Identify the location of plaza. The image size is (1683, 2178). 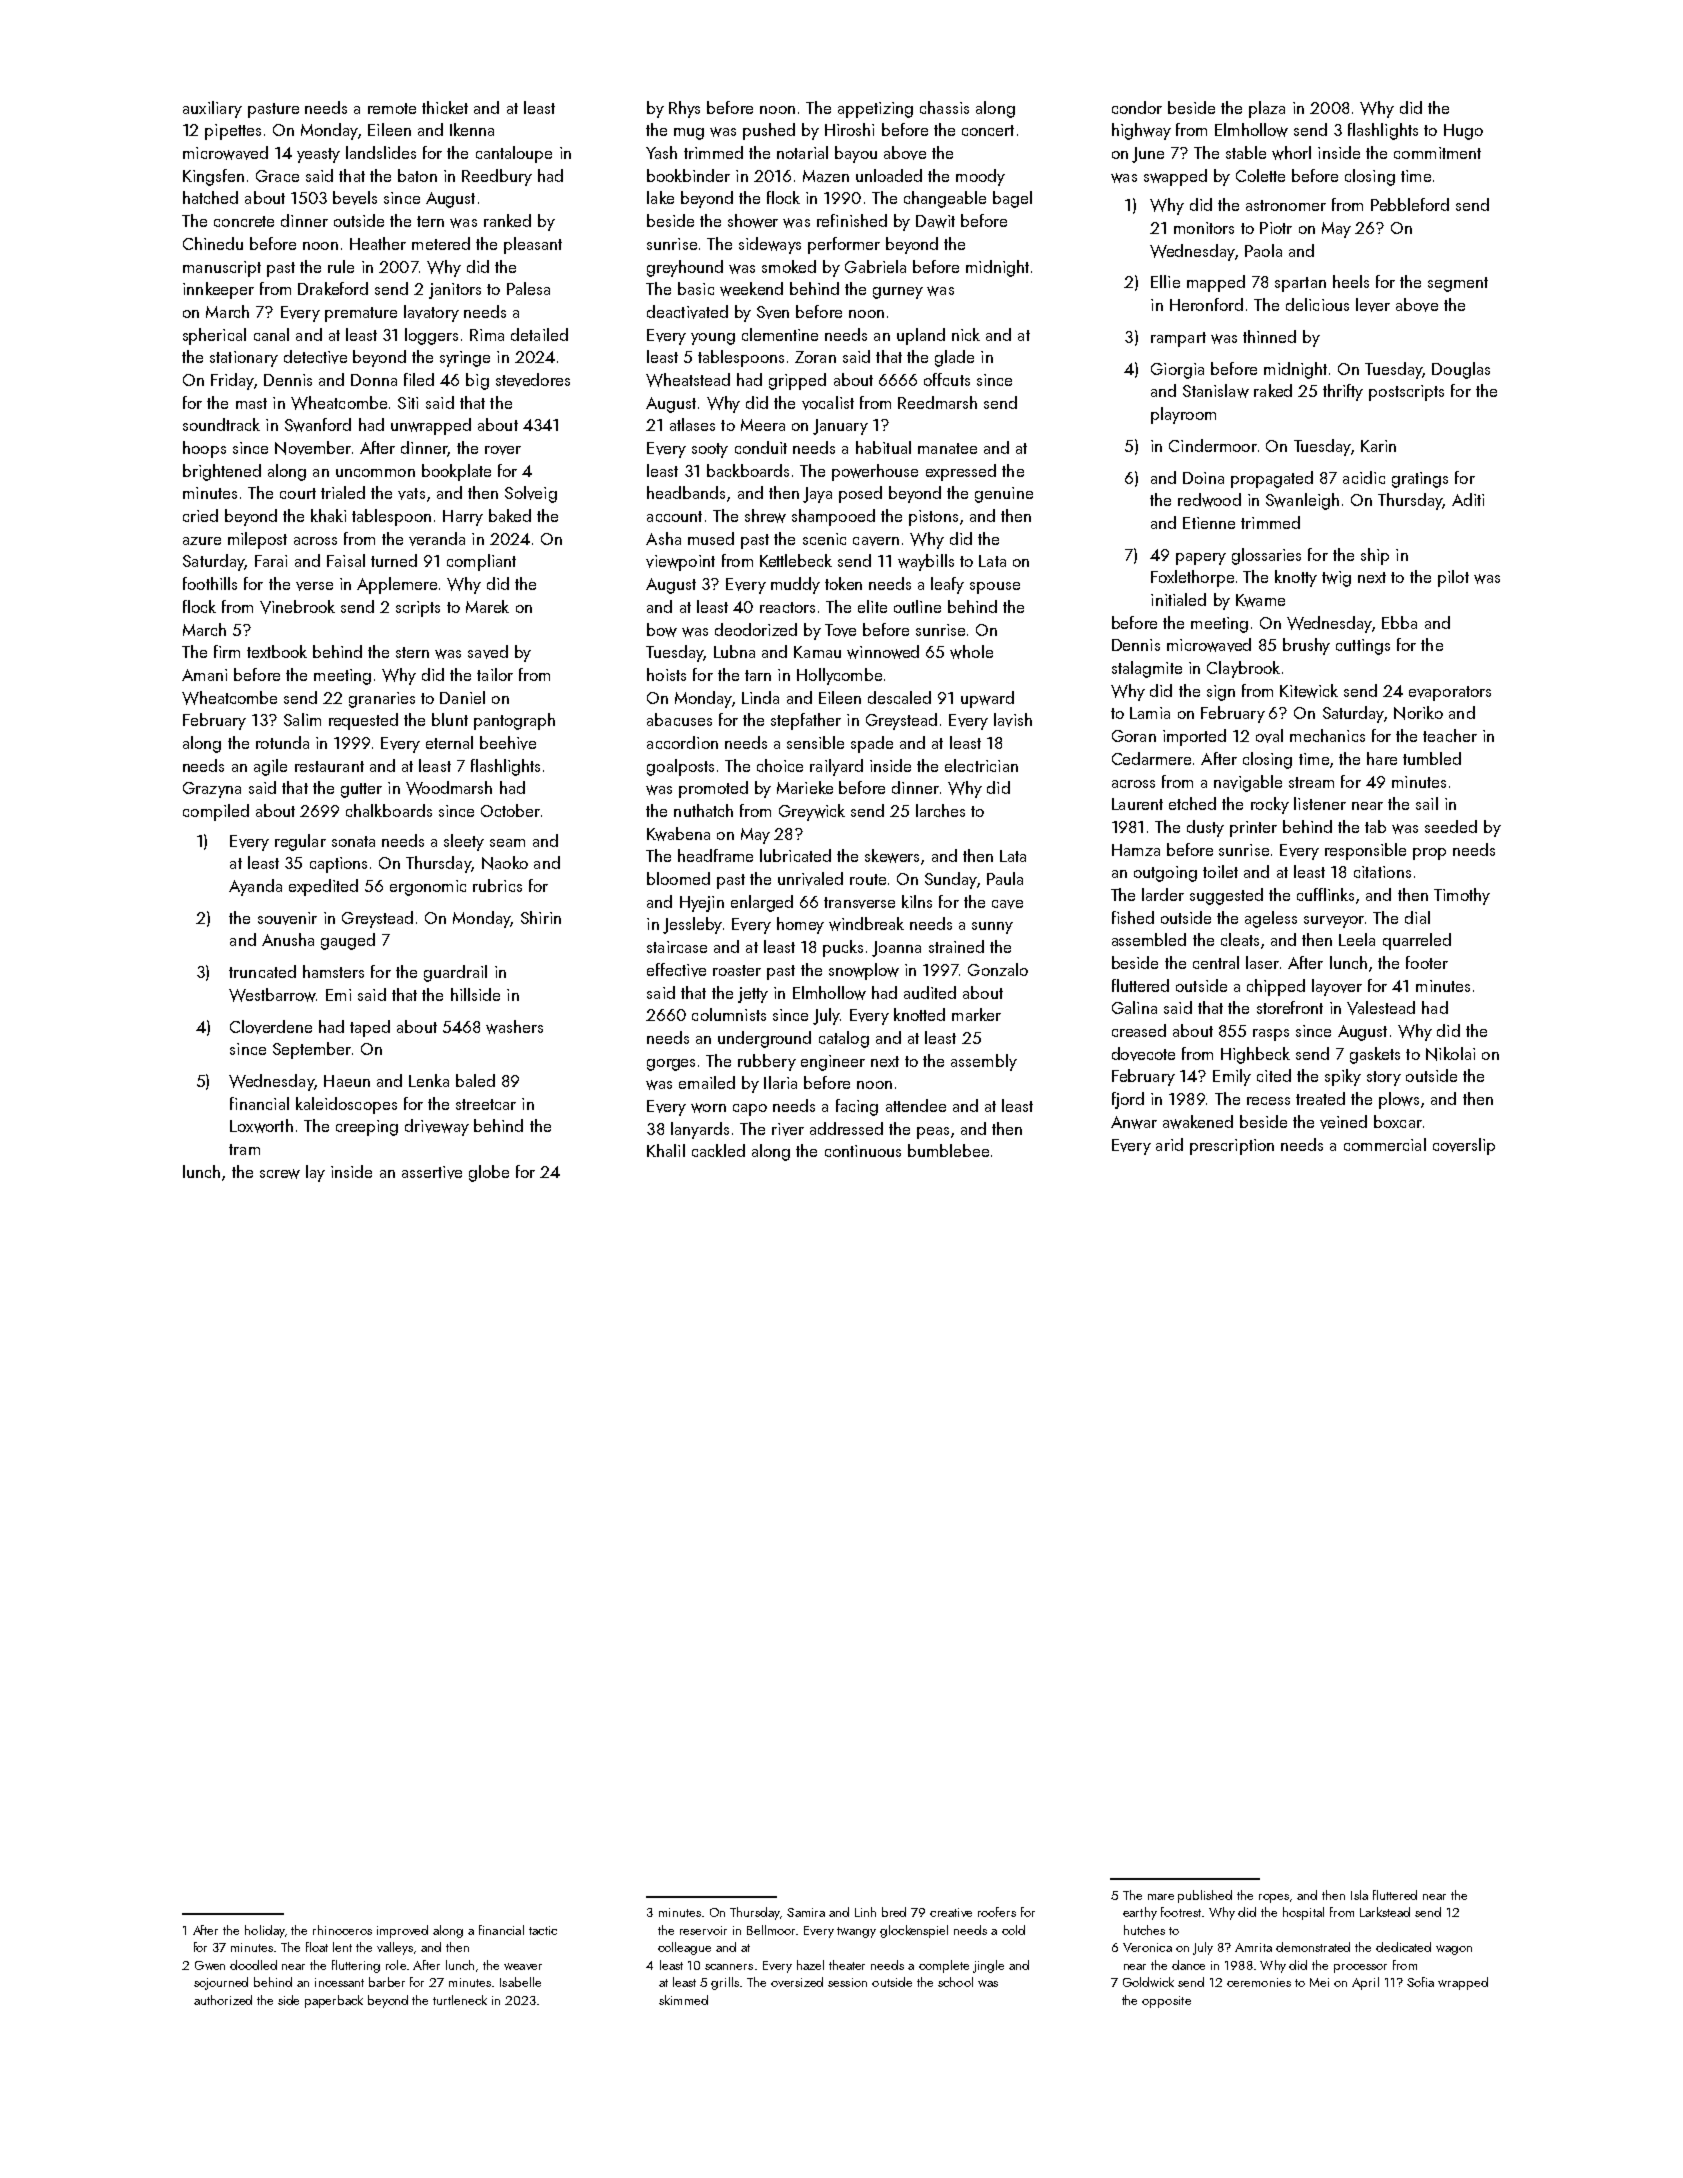
(1267, 109).
